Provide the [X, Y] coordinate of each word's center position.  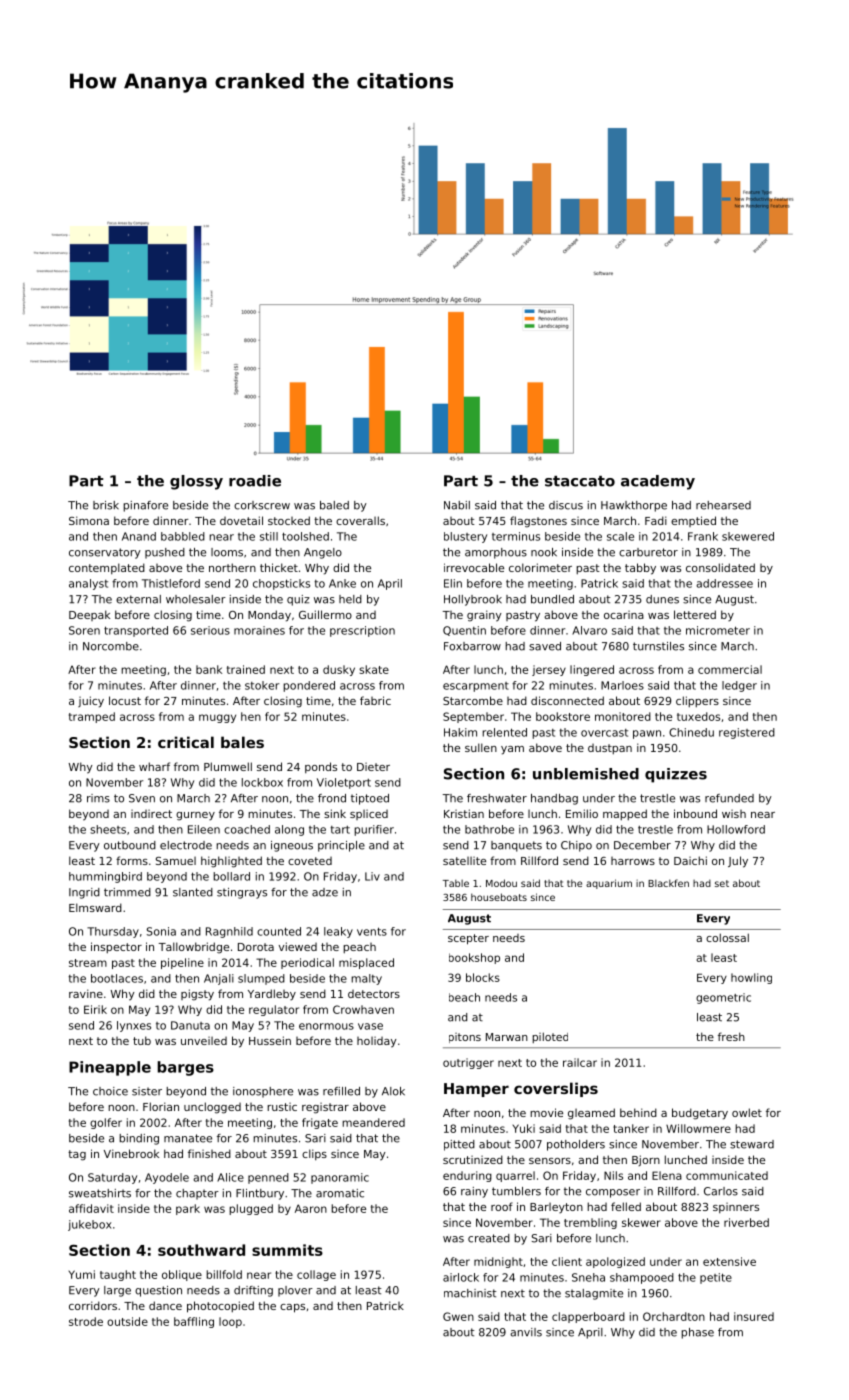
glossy [196, 482]
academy [658, 482]
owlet [747, 1112]
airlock [461, 1277]
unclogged [212, 1108]
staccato [580, 481]
